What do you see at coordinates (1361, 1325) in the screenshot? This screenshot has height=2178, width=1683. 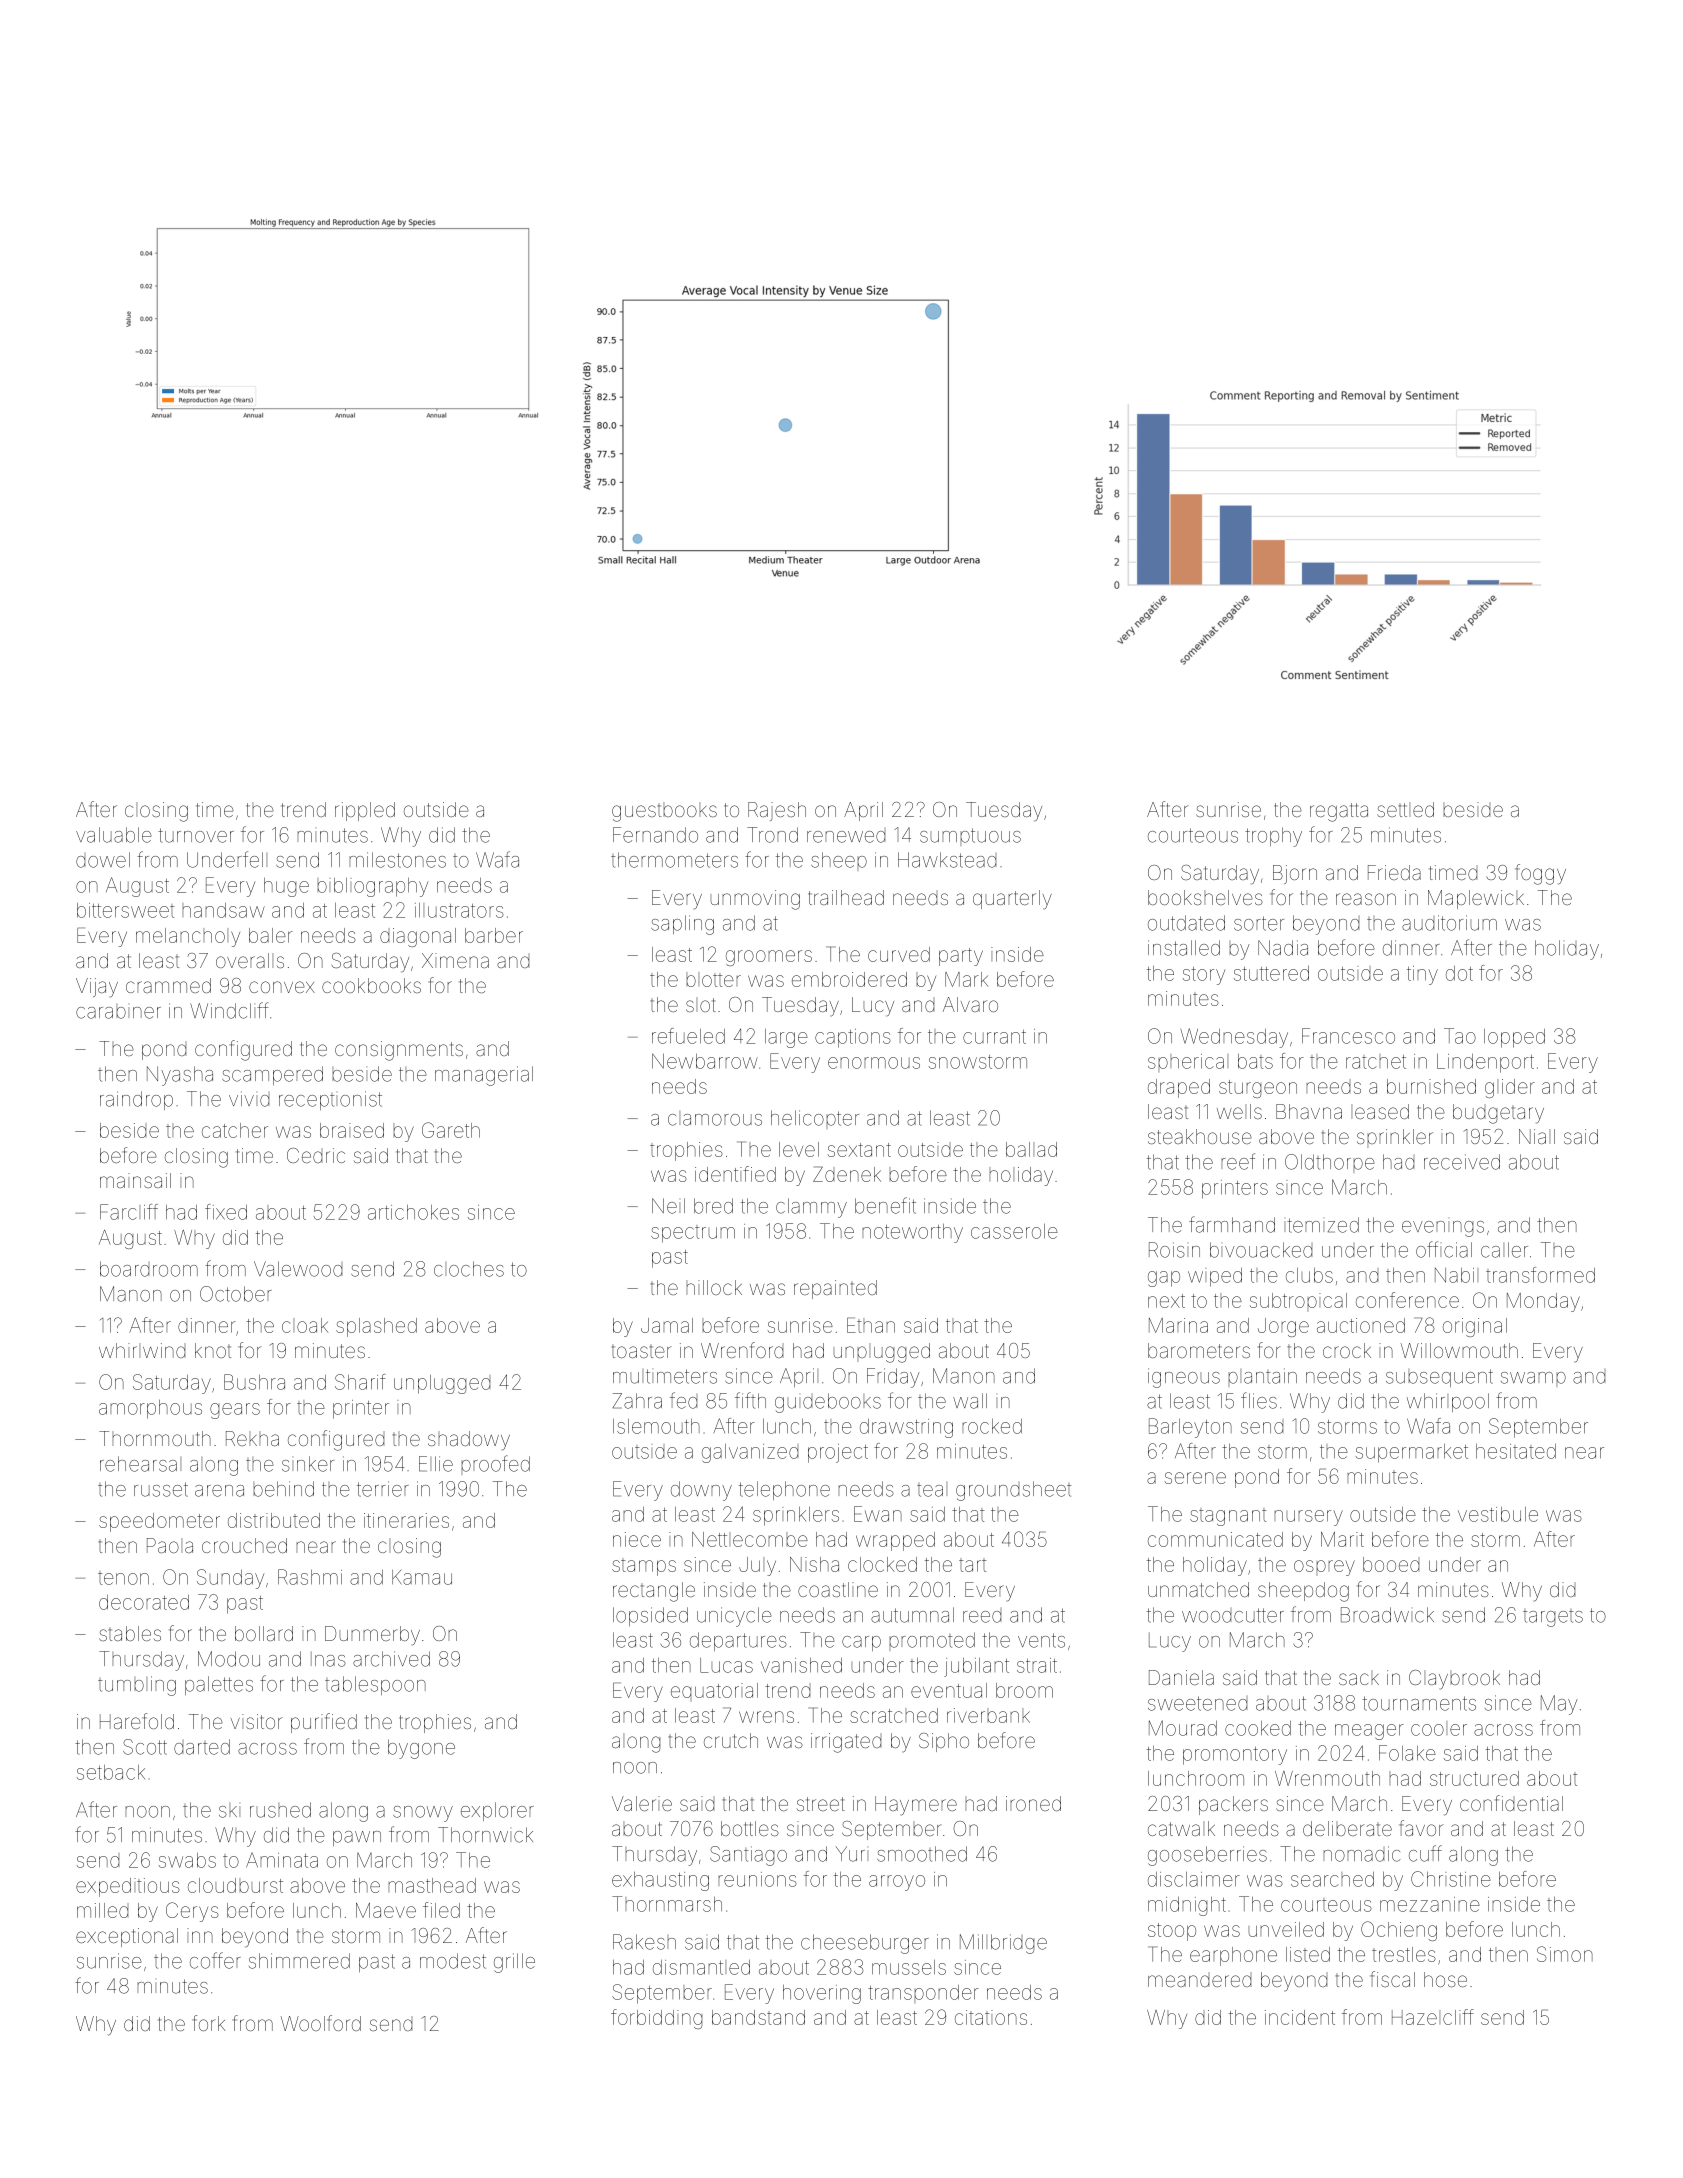 I see `auctioned` at bounding box center [1361, 1325].
